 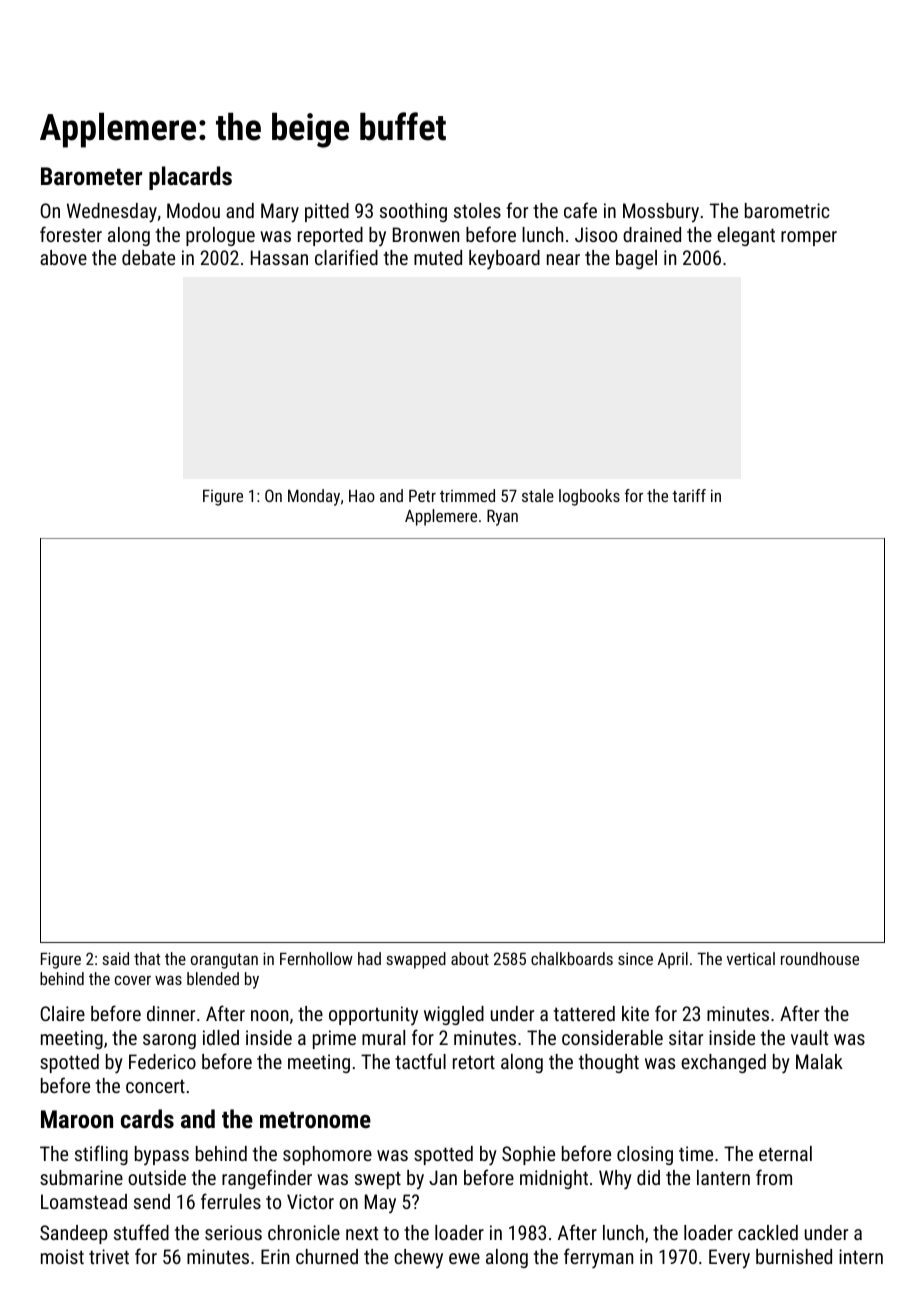 What do you see at coordinates (589, 497) in the image?
I see `logbooks` at bounding box center [589, 497].
